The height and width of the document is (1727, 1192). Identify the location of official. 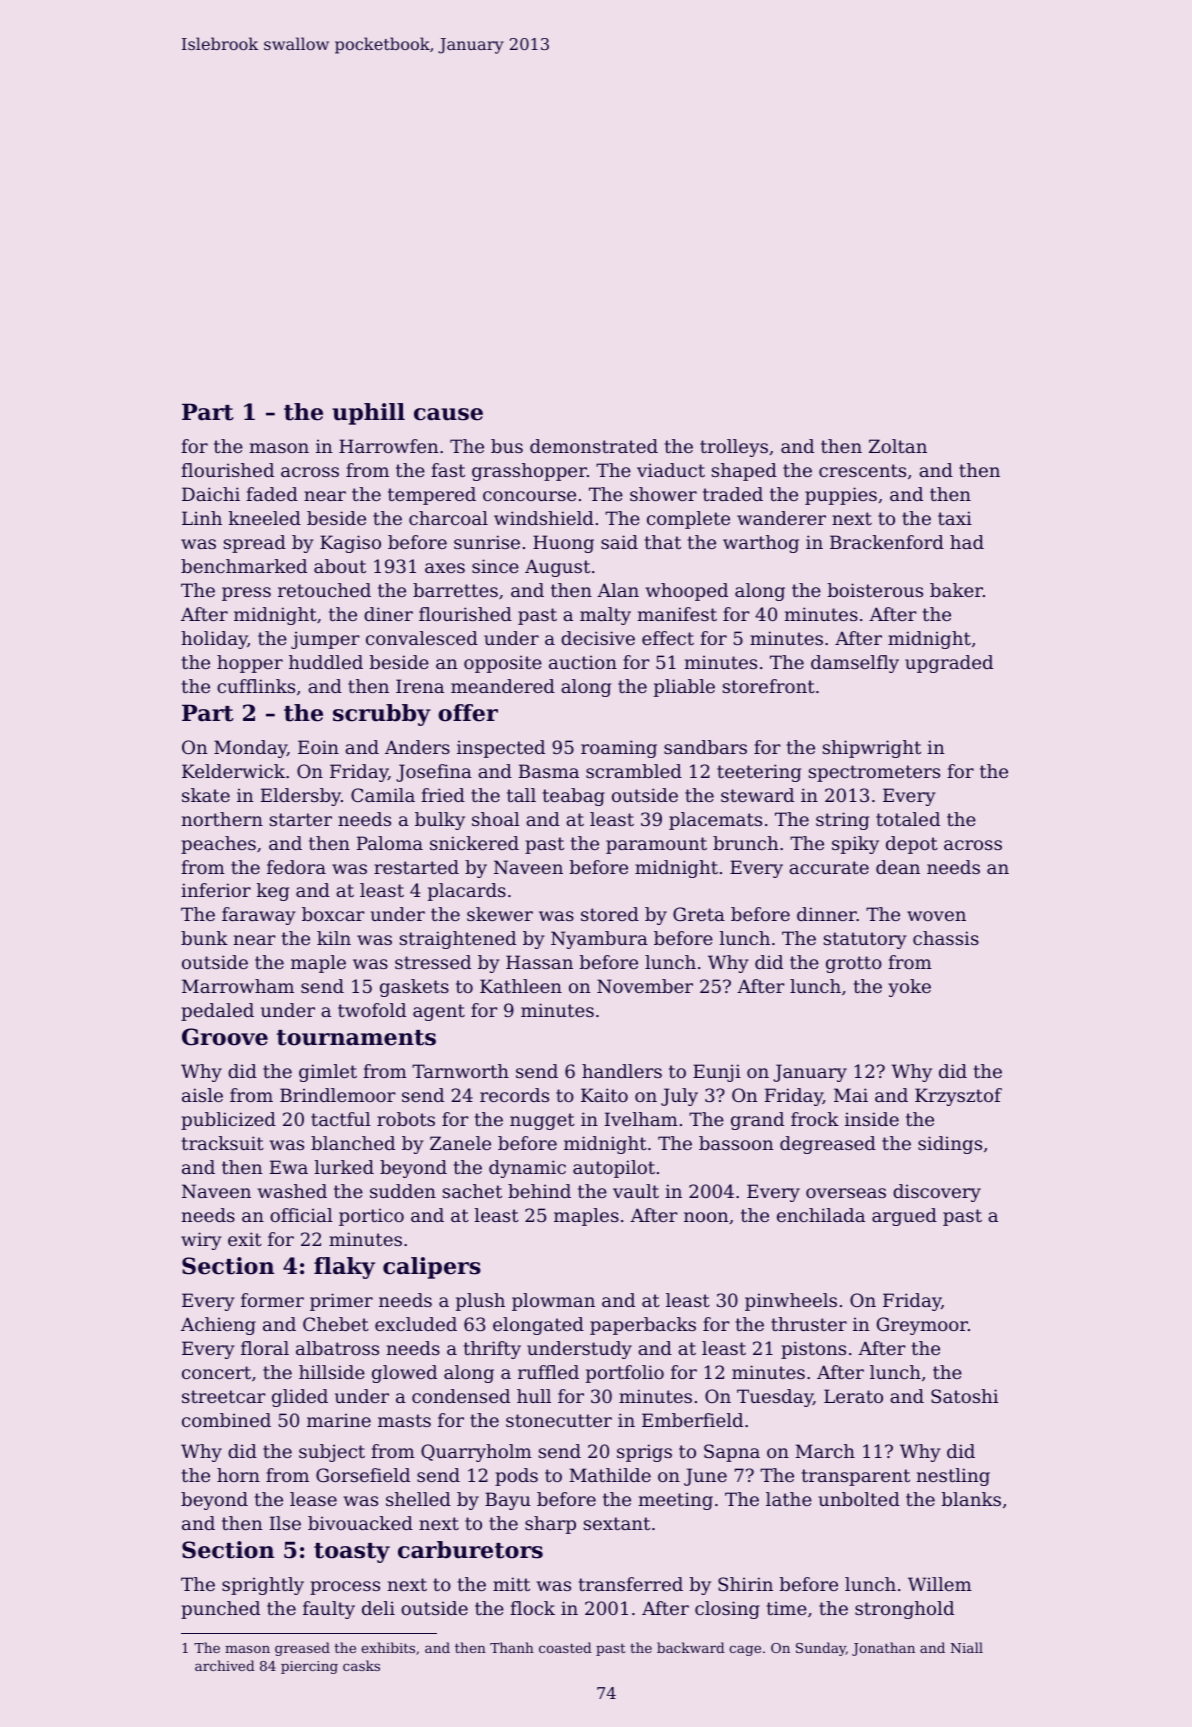
(301, 1215).
